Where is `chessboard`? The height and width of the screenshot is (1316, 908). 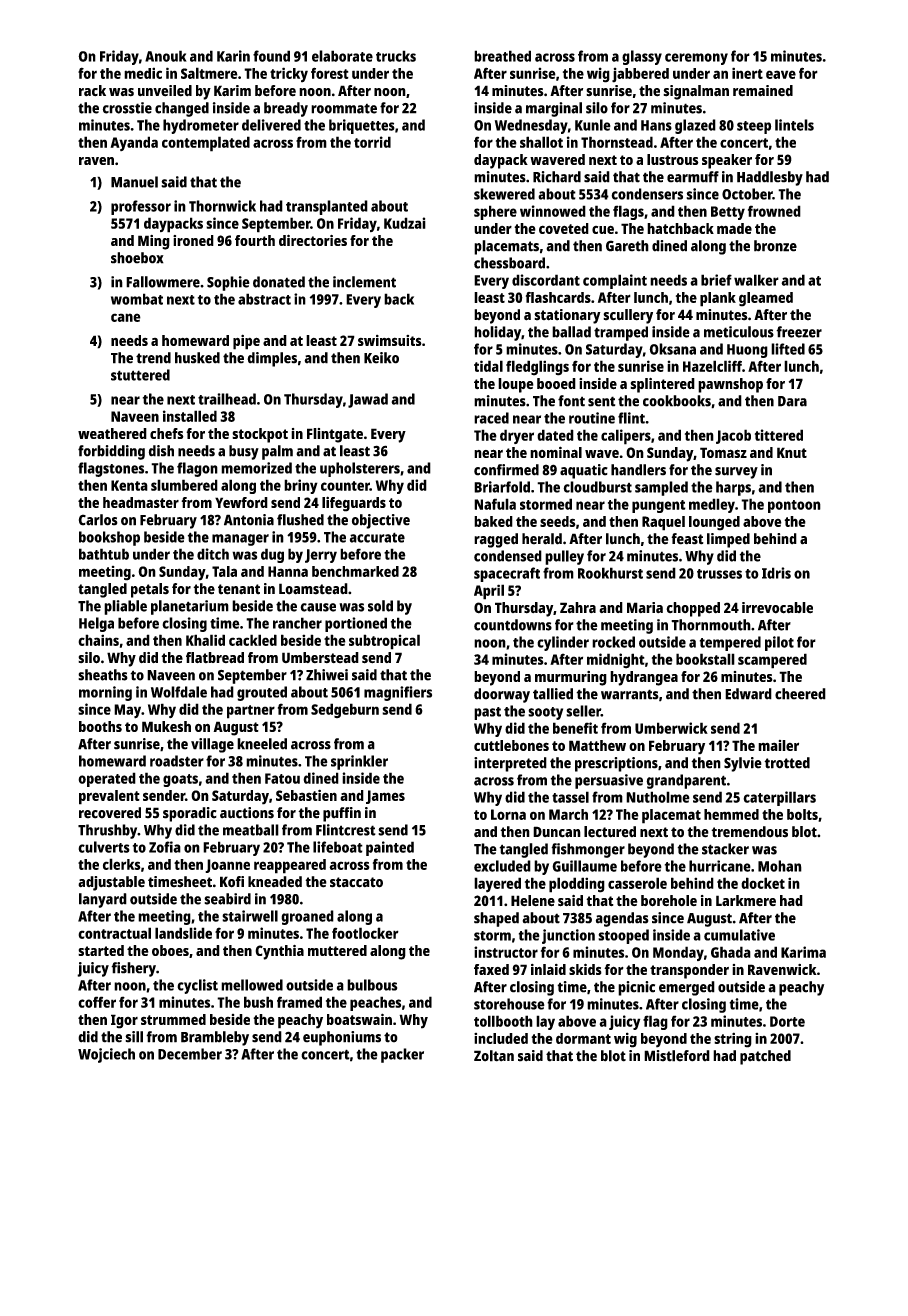 chessboard is located at coordinates (509, 263).
